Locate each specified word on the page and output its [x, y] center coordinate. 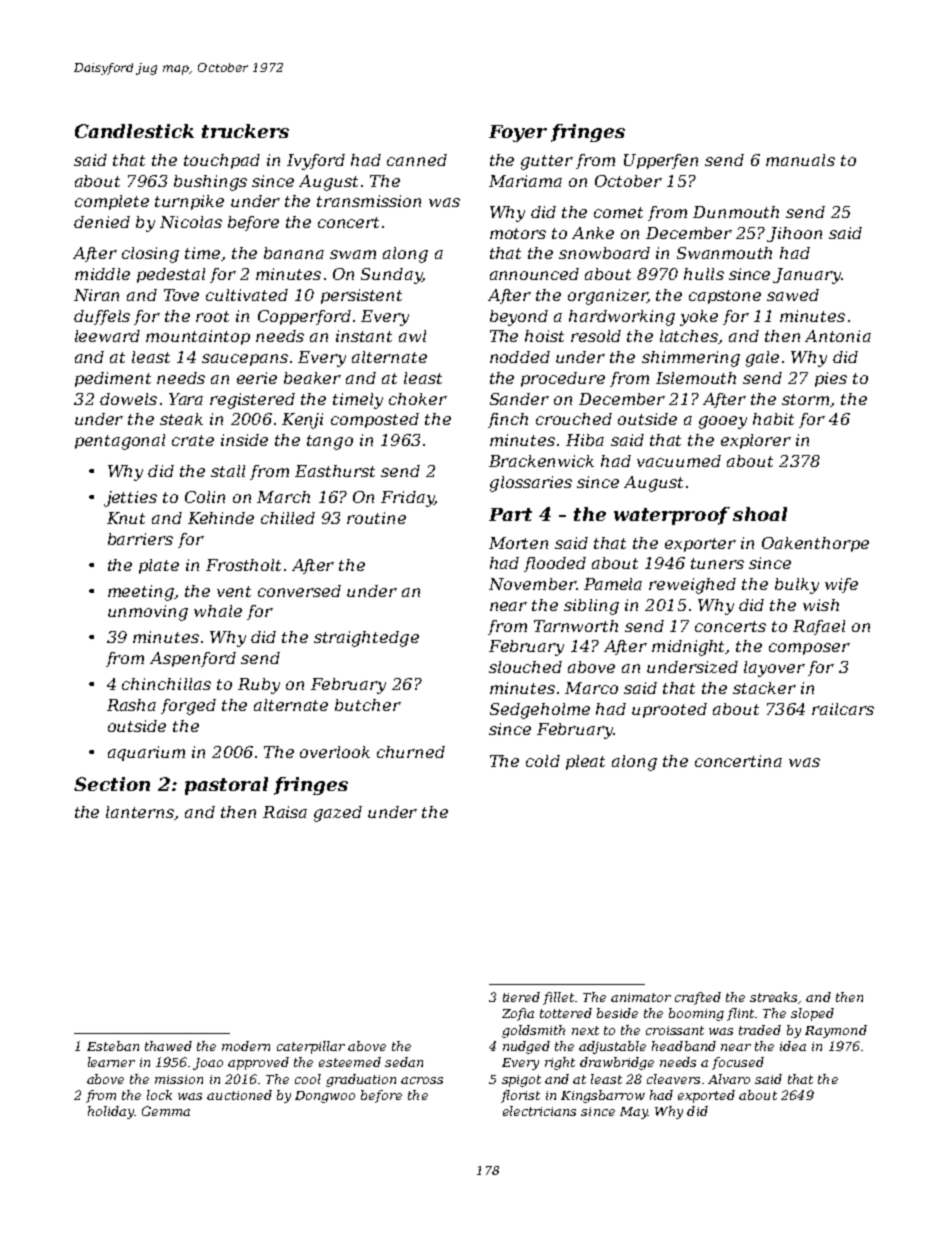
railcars [843, 709]
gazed [338, 814]
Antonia [838, 336]
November [532, 584]
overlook [335, 752]
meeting [141, 593]
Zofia [518, 1014]
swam [353, 254]
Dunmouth [736, 212]
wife [841, 585]
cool [308, 1079]
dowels [128, 399]
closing [150, 255]
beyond [519, 318]
